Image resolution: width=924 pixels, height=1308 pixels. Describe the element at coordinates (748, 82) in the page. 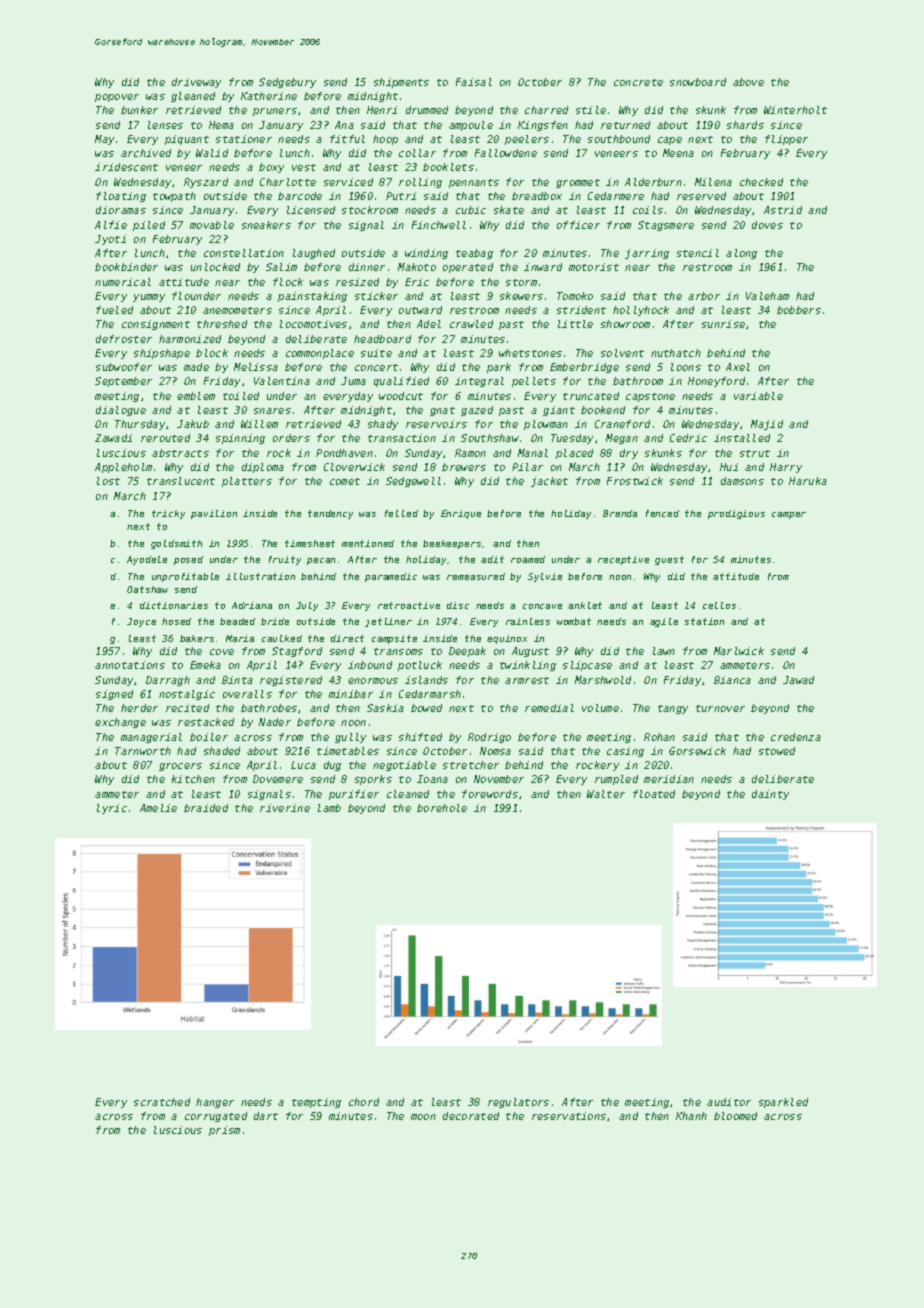

I see `above` at that location.
